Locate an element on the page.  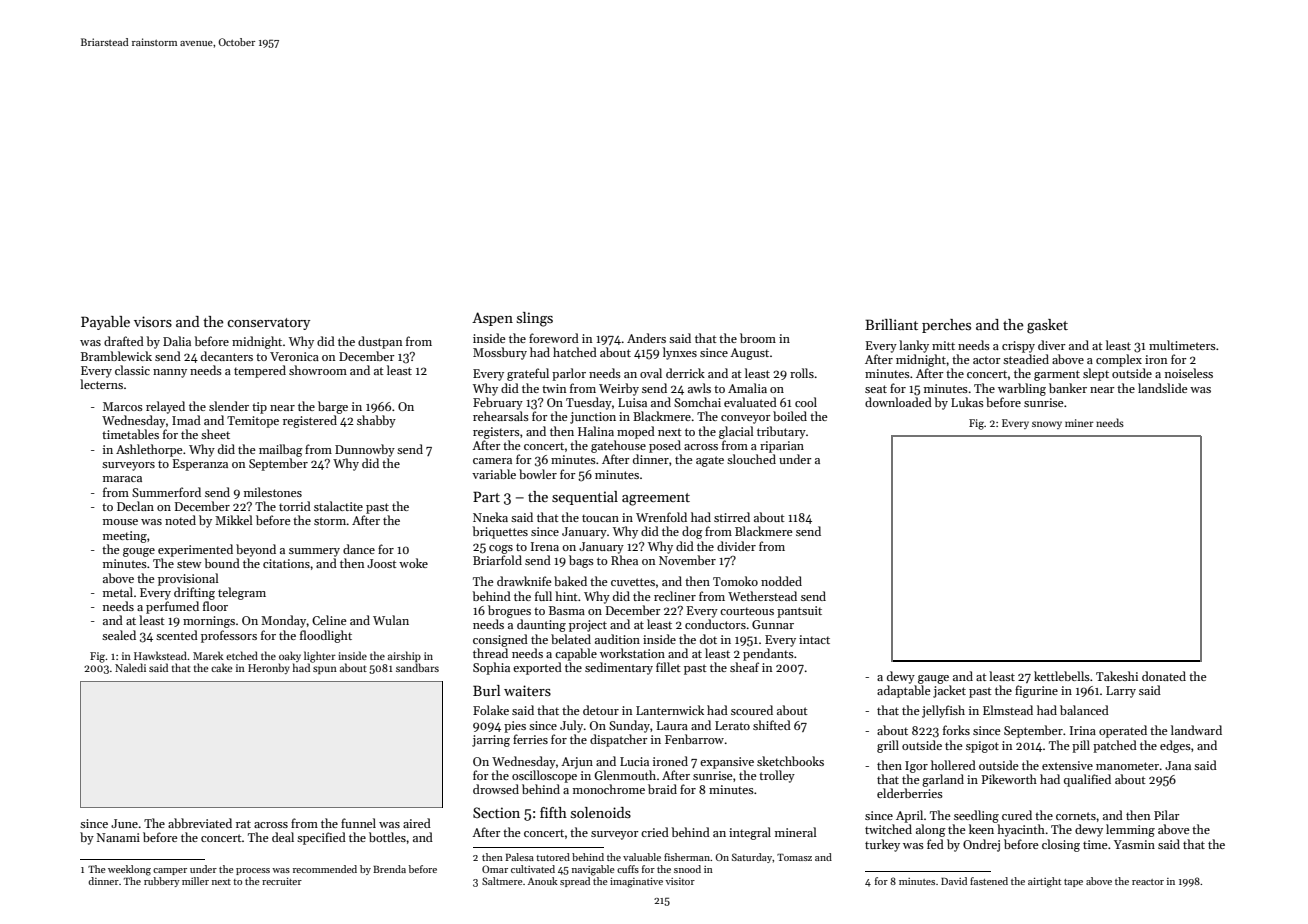
cornets is located at coordinates (1076, 816).
